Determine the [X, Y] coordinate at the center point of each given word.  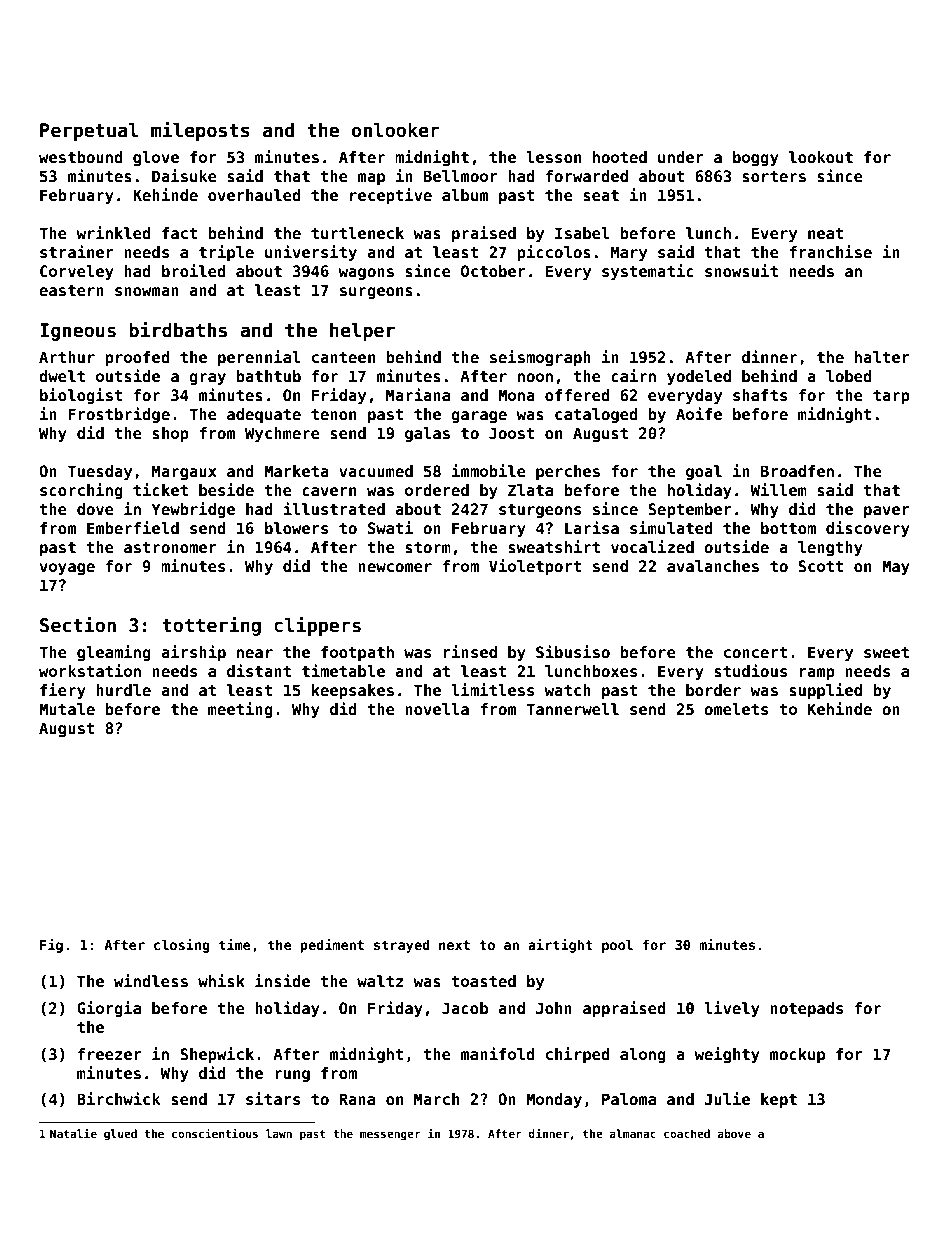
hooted [620, 157]
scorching [81, 491]
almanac [633, 1133]
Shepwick [217, 1055]
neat [825, 234]
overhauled [254, 195]
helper [362, 332]
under [681, 157]
